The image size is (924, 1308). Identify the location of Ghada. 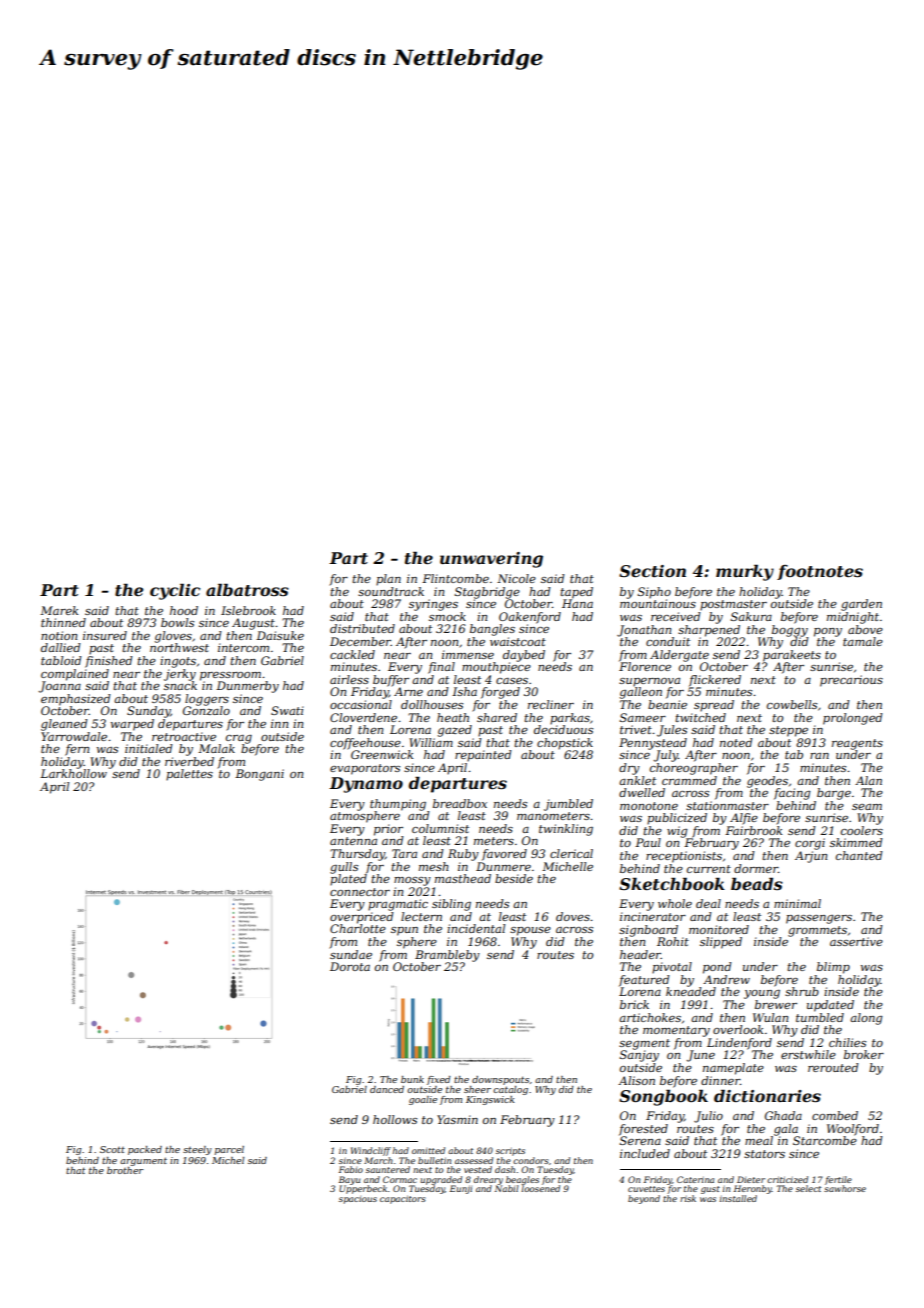
(783, 1115).
